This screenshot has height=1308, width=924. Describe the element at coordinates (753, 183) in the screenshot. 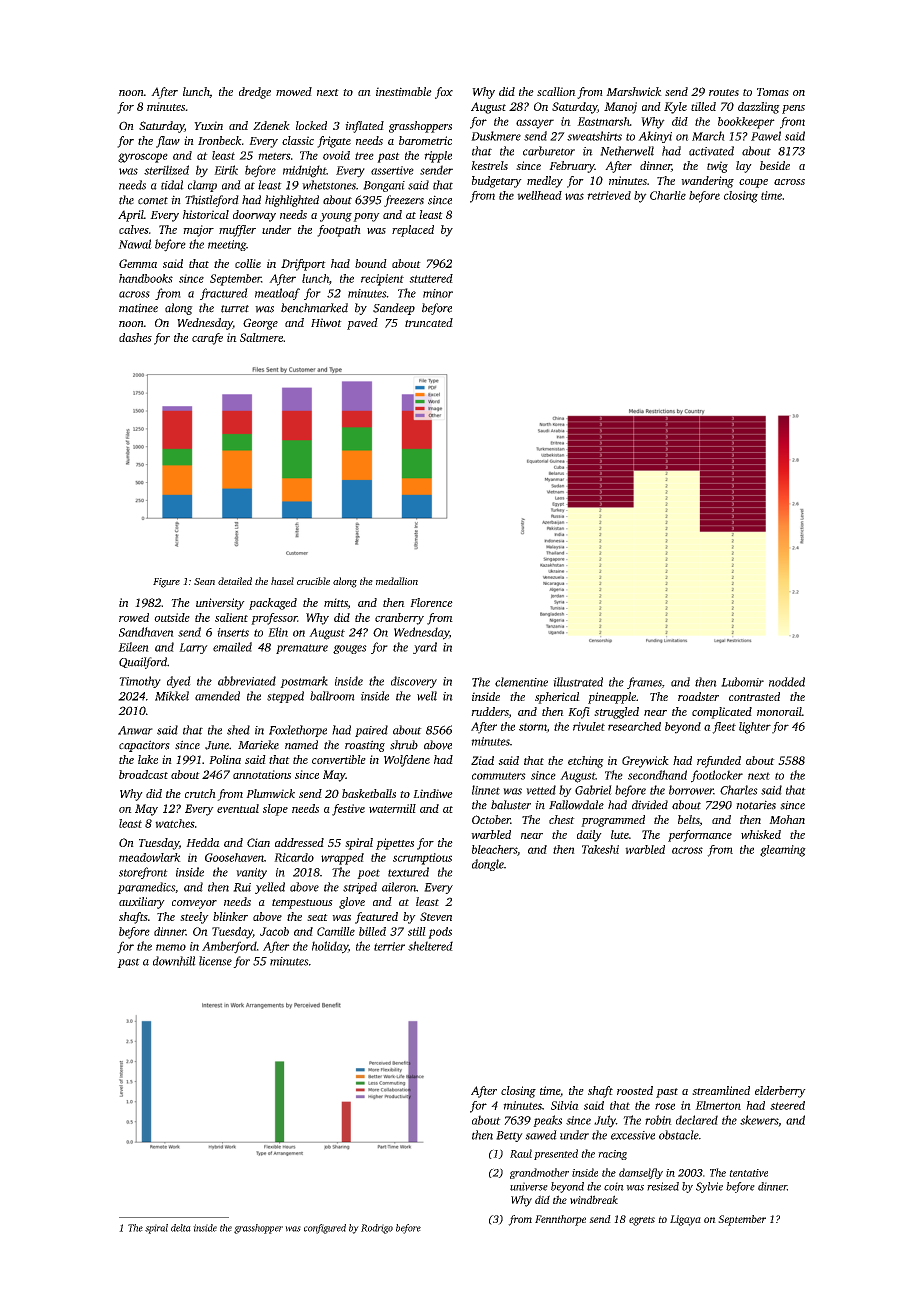

I see `coupe` at that location.
